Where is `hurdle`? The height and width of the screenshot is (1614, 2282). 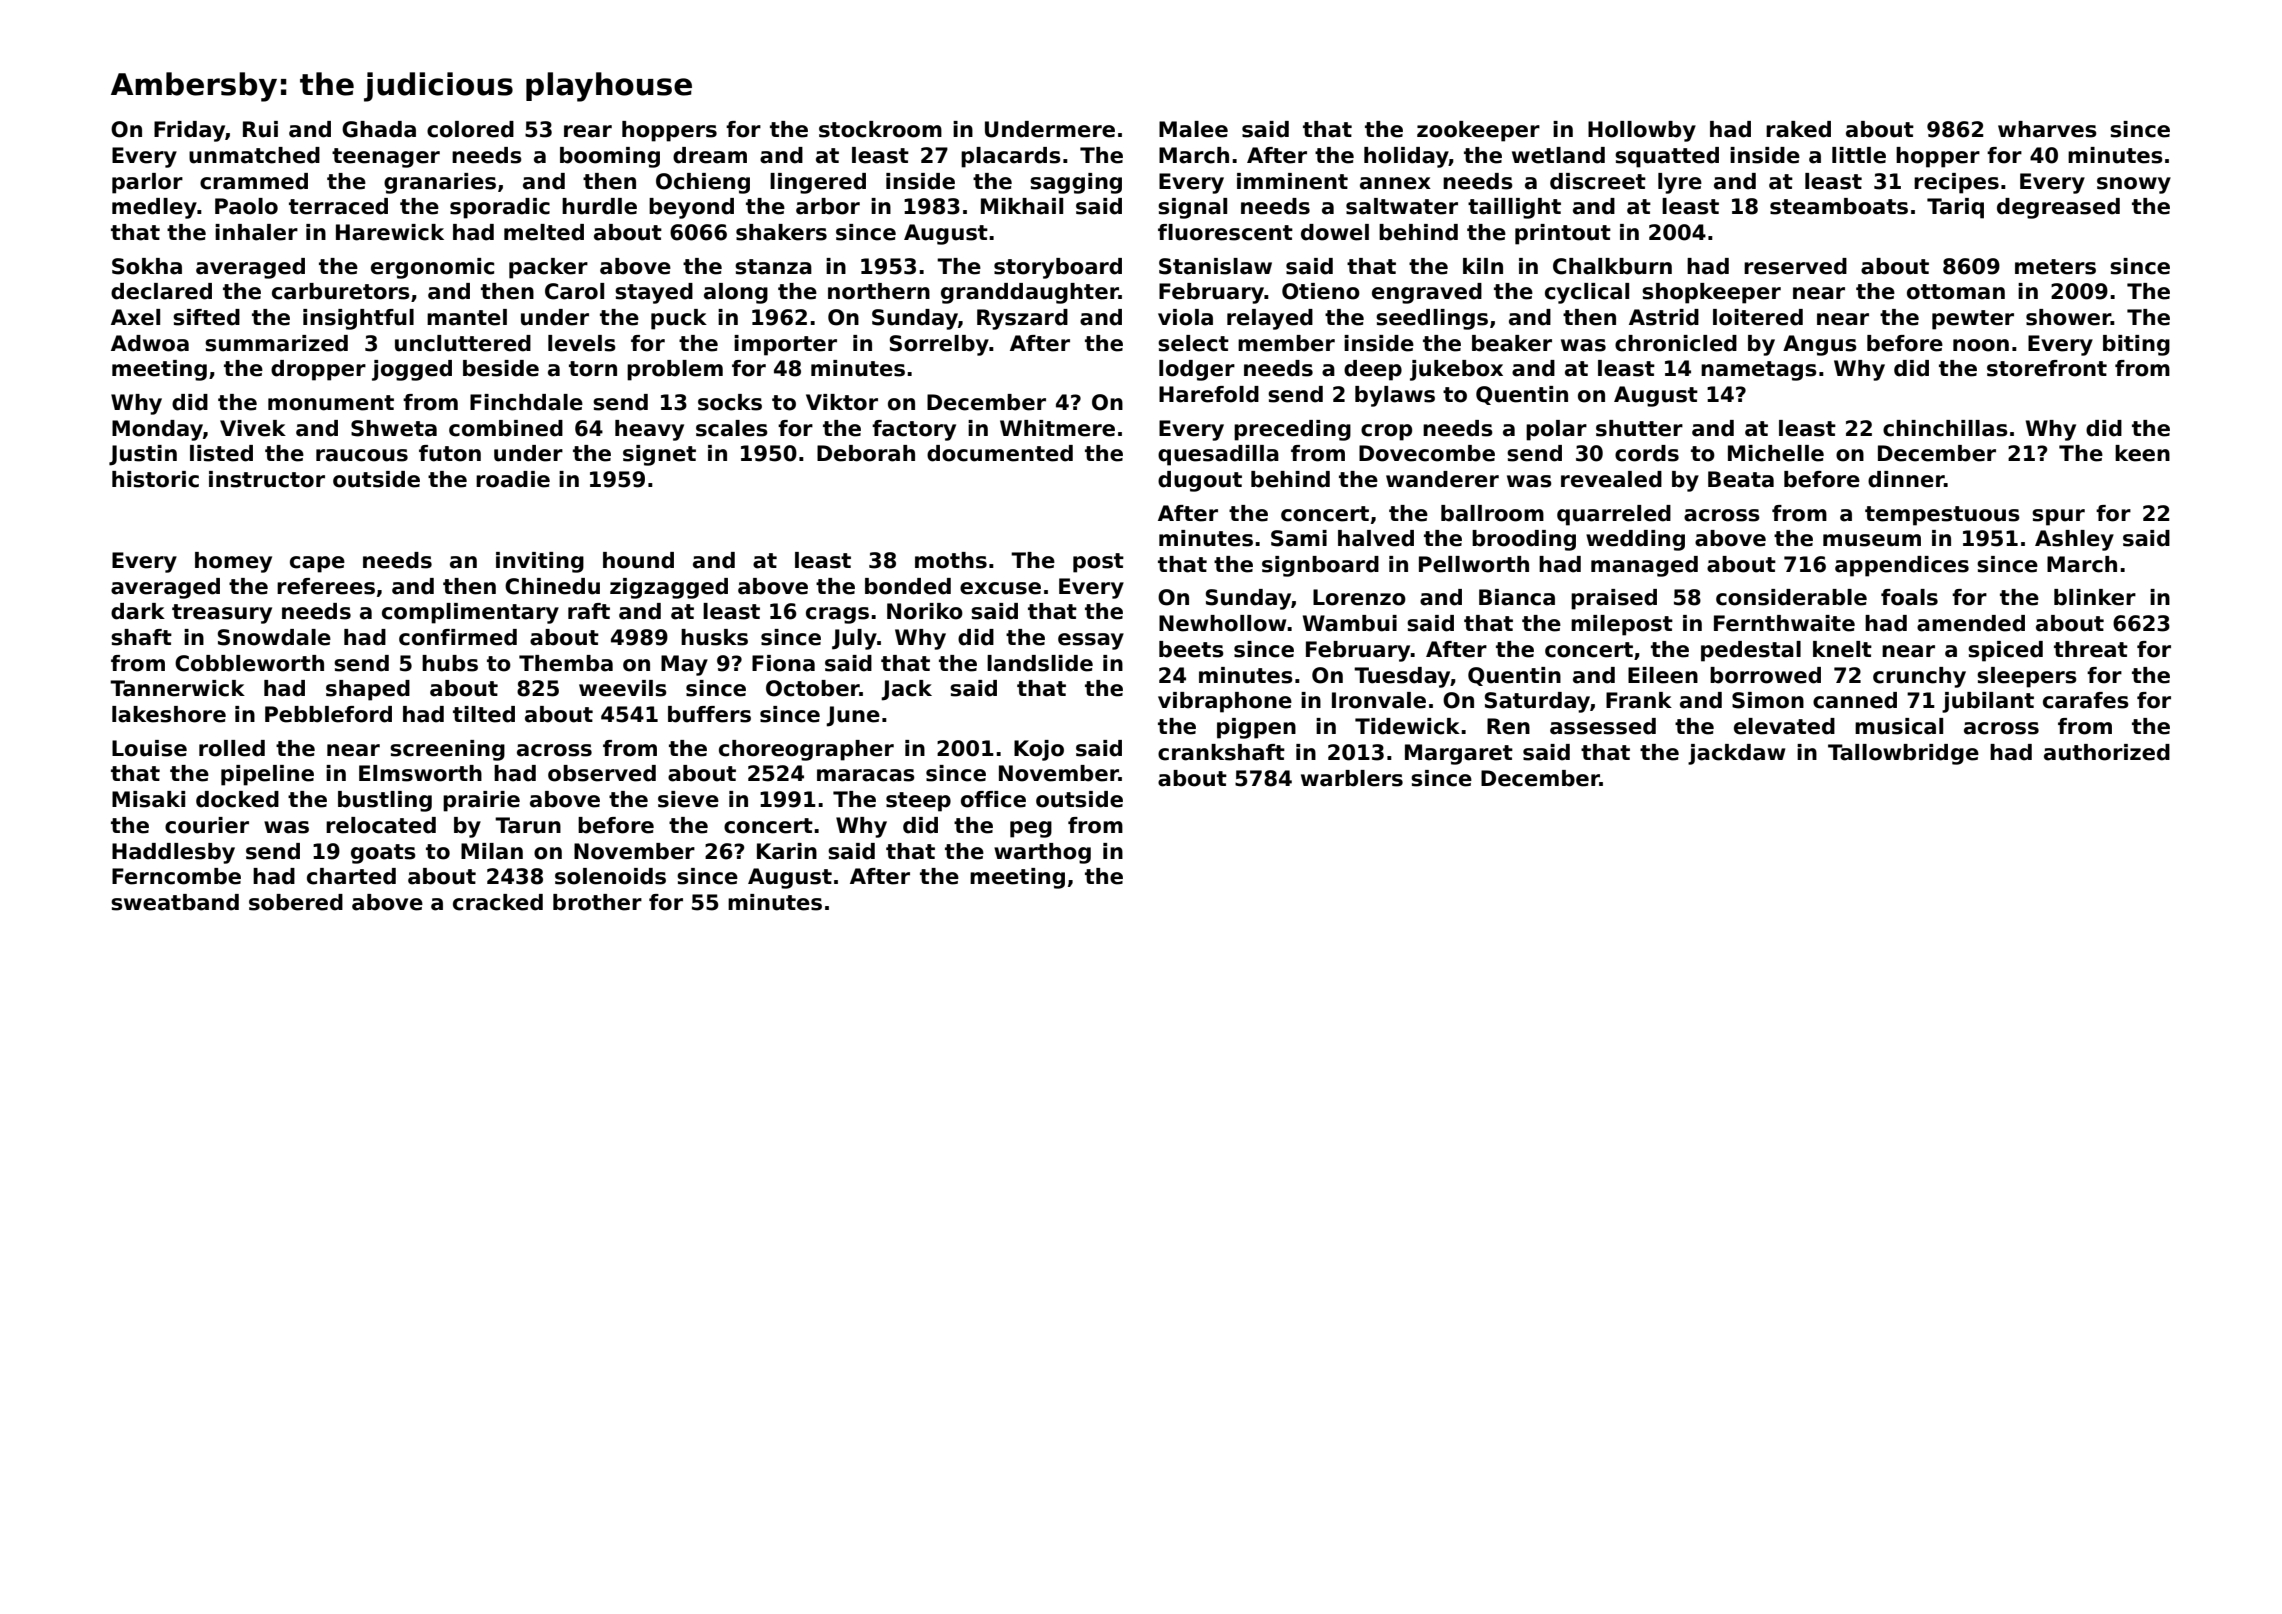 hurdle is located at coordinates (599, 206).
